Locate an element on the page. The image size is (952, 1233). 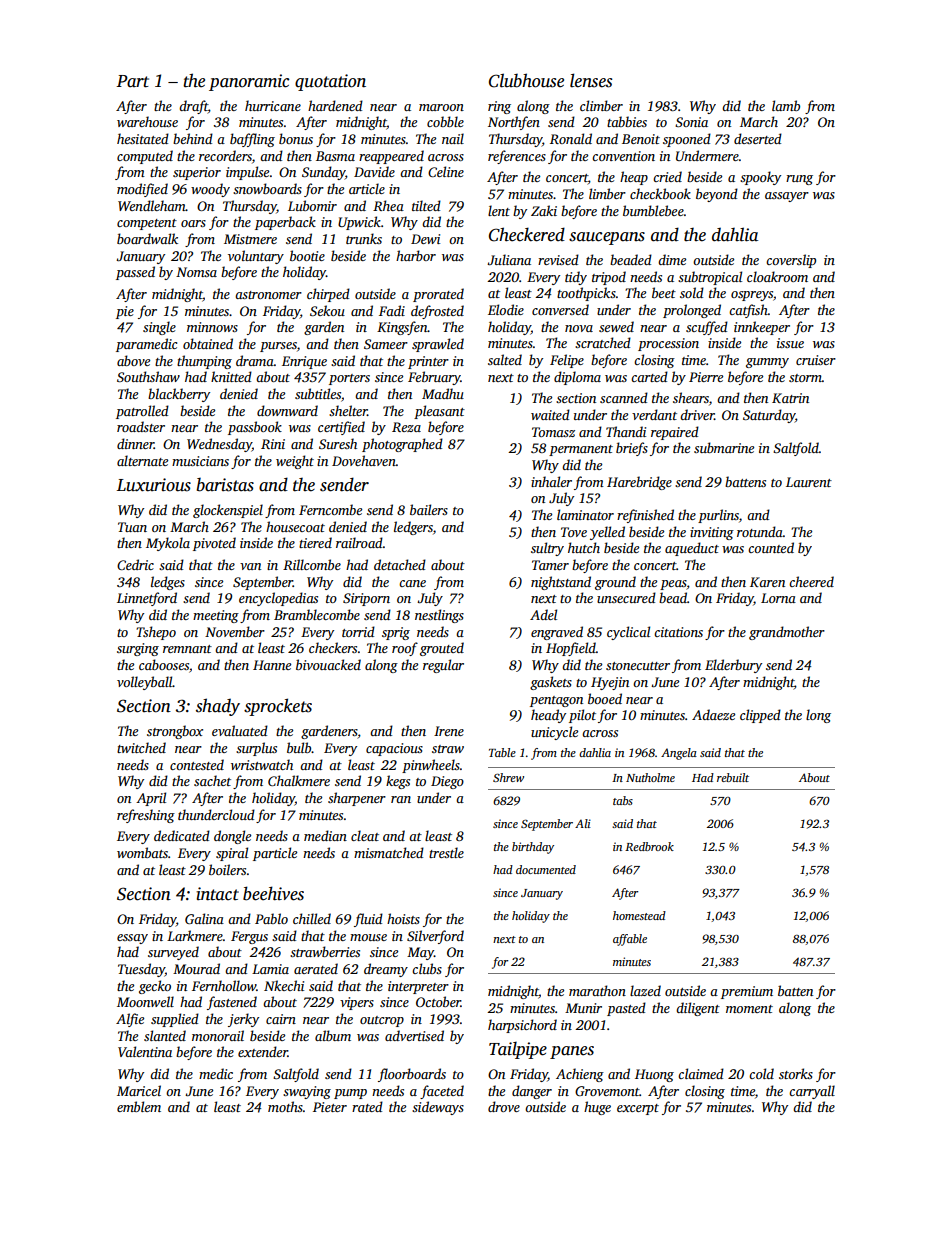
snowboards is located at coordinates (267, 188).
